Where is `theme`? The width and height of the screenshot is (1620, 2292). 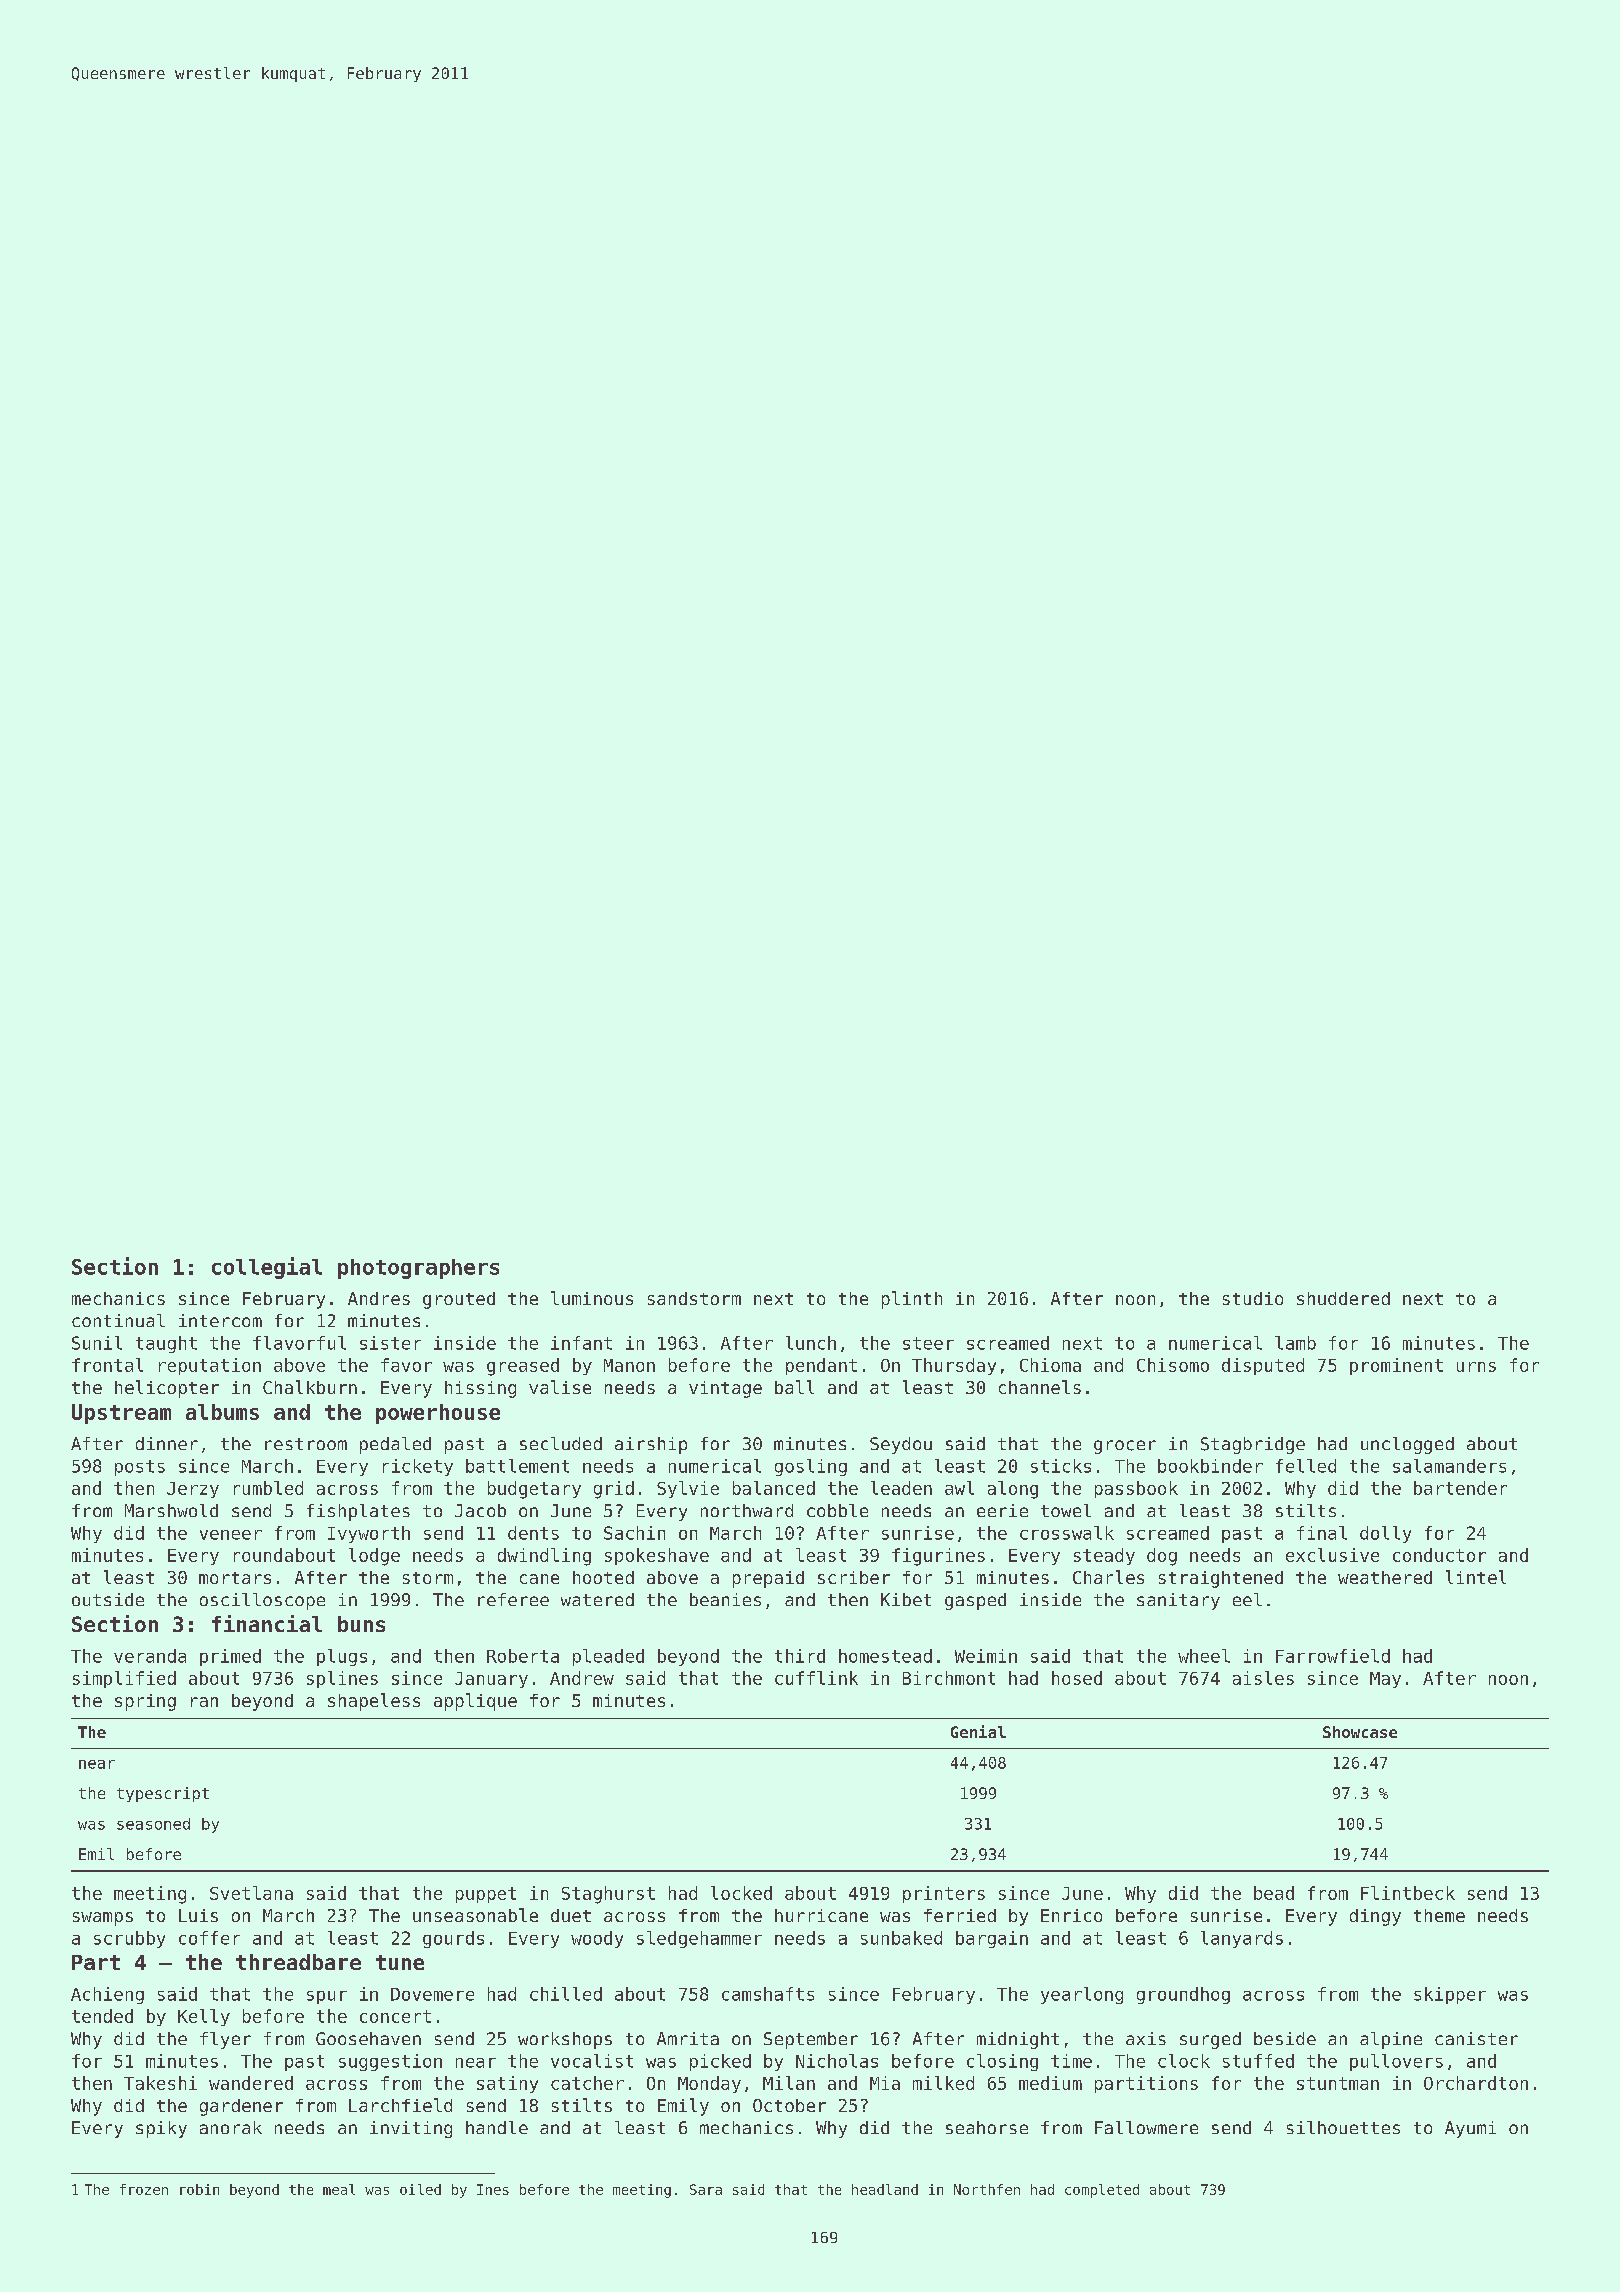 theme is located at coordinates (1439, 1915).
